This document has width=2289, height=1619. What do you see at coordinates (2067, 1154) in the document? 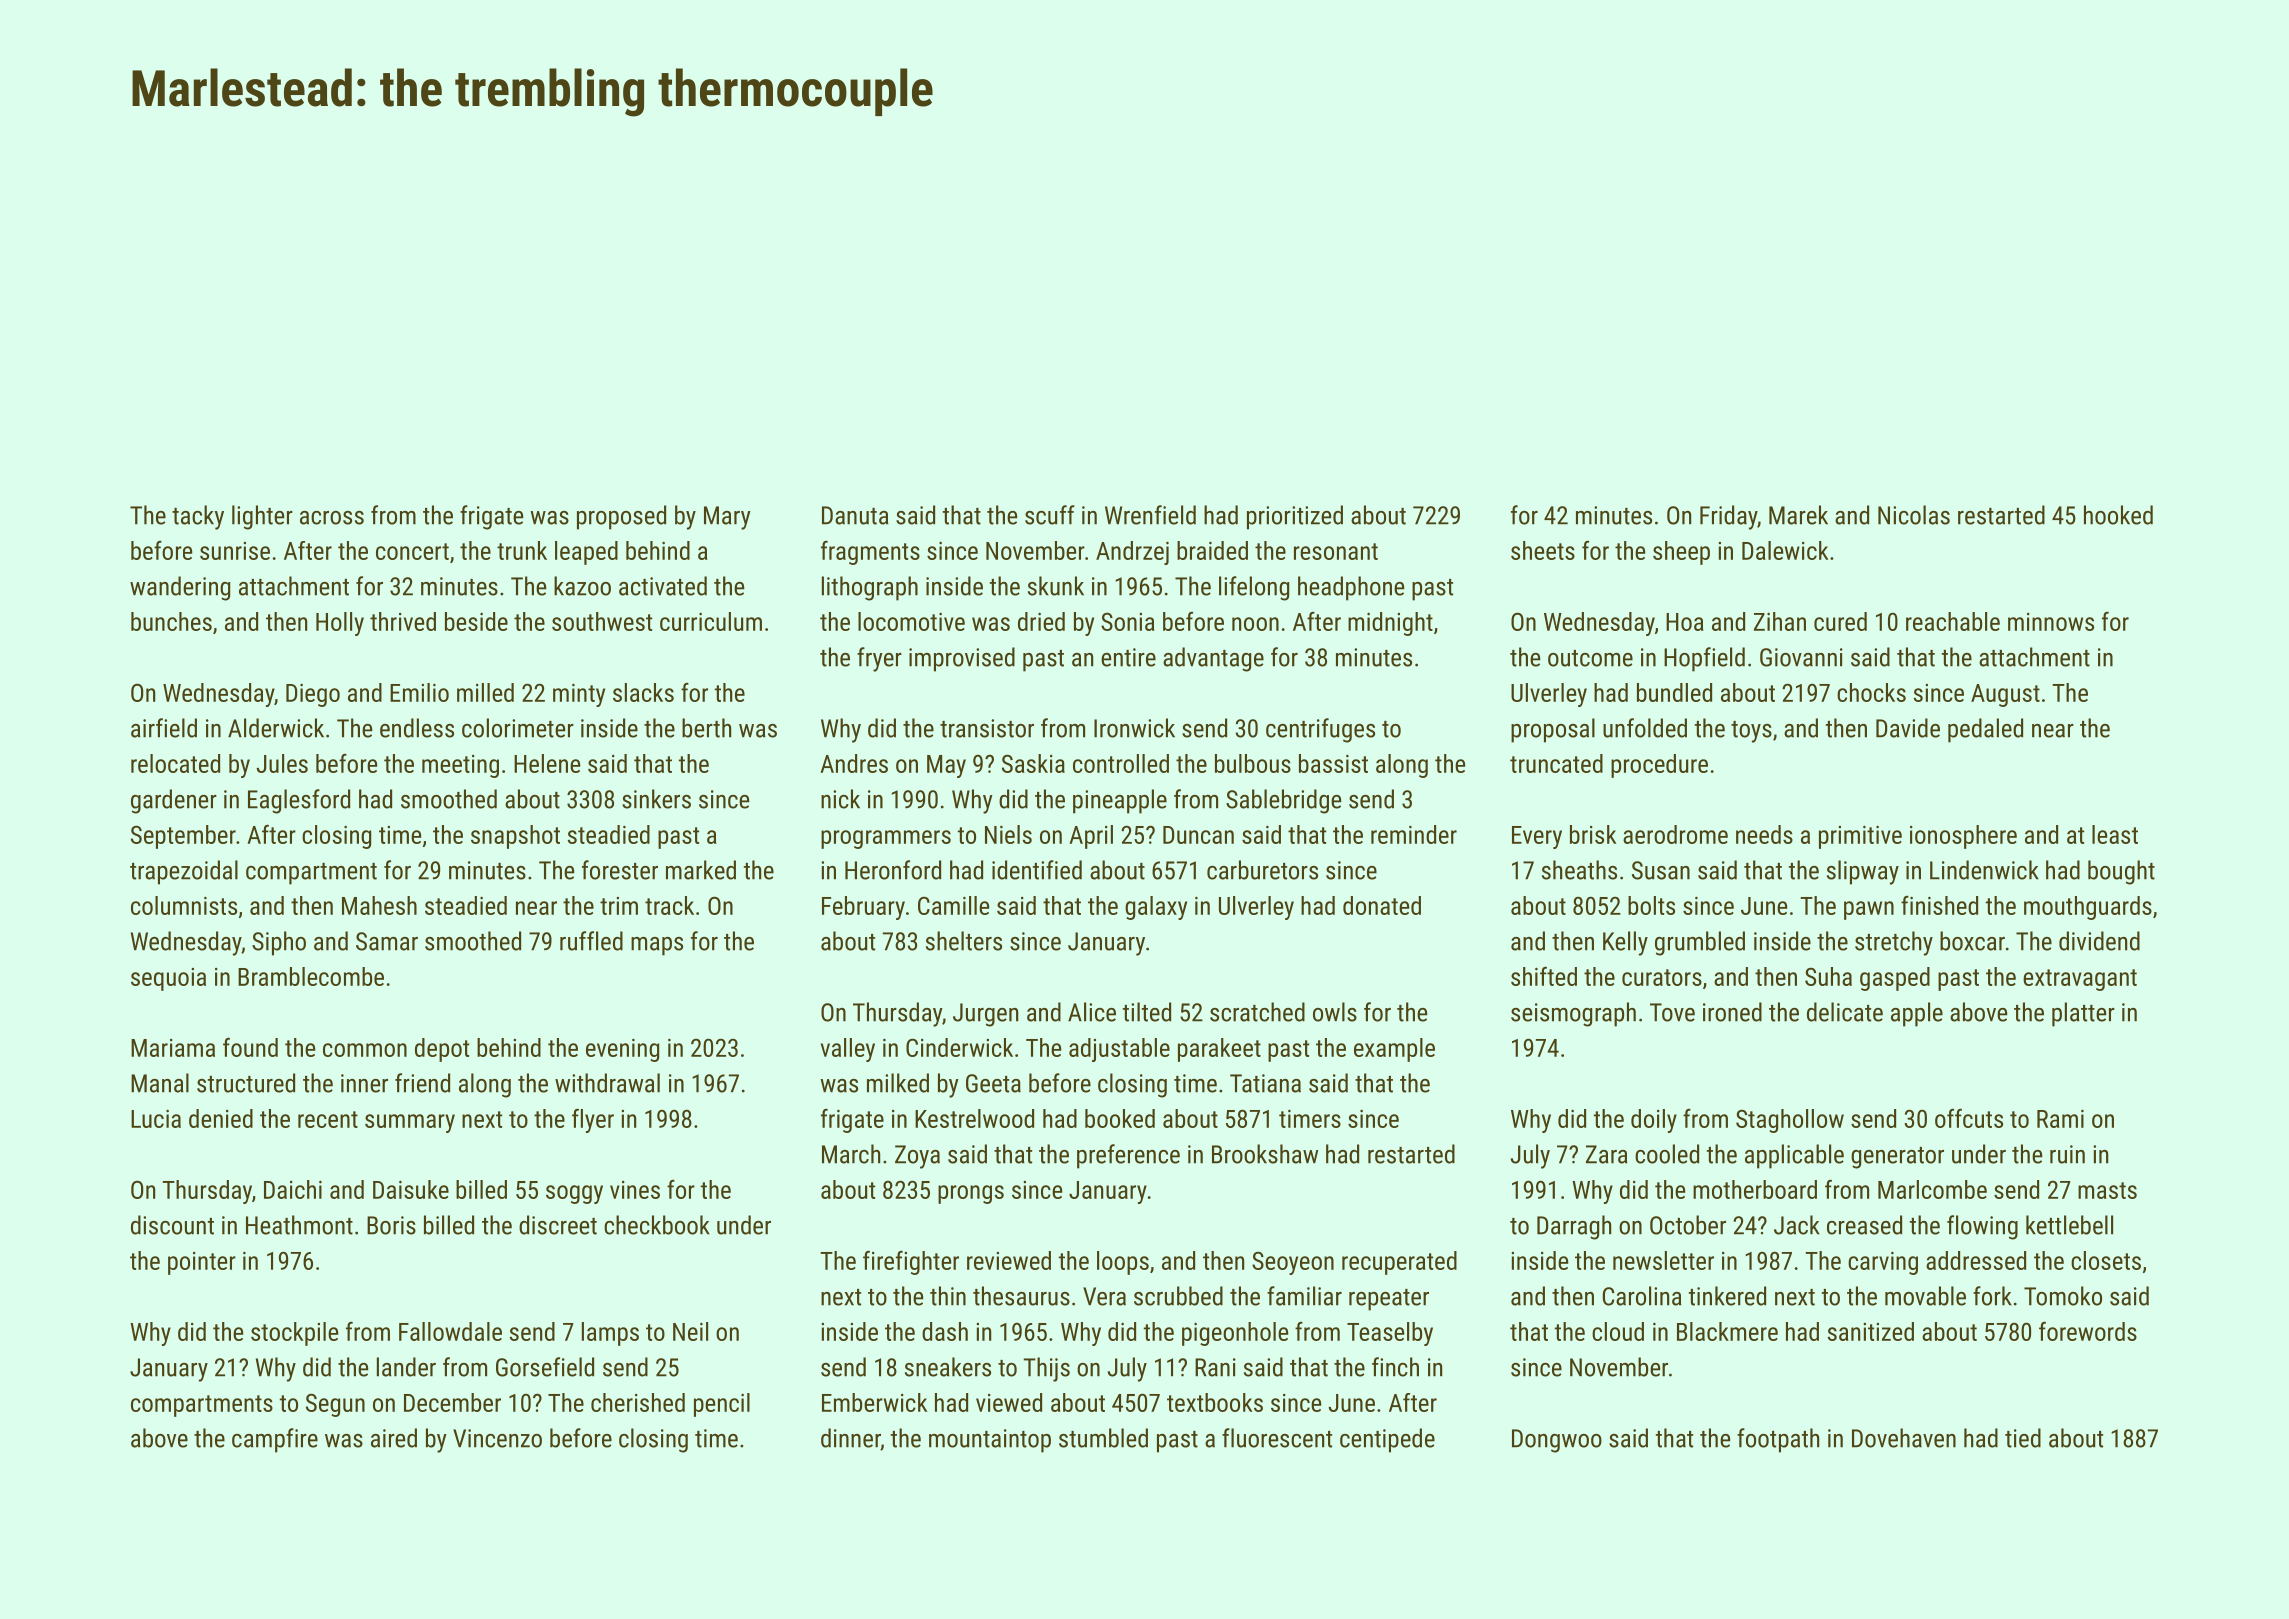
I see `ruin` at bounding box center [2067, 1154].
